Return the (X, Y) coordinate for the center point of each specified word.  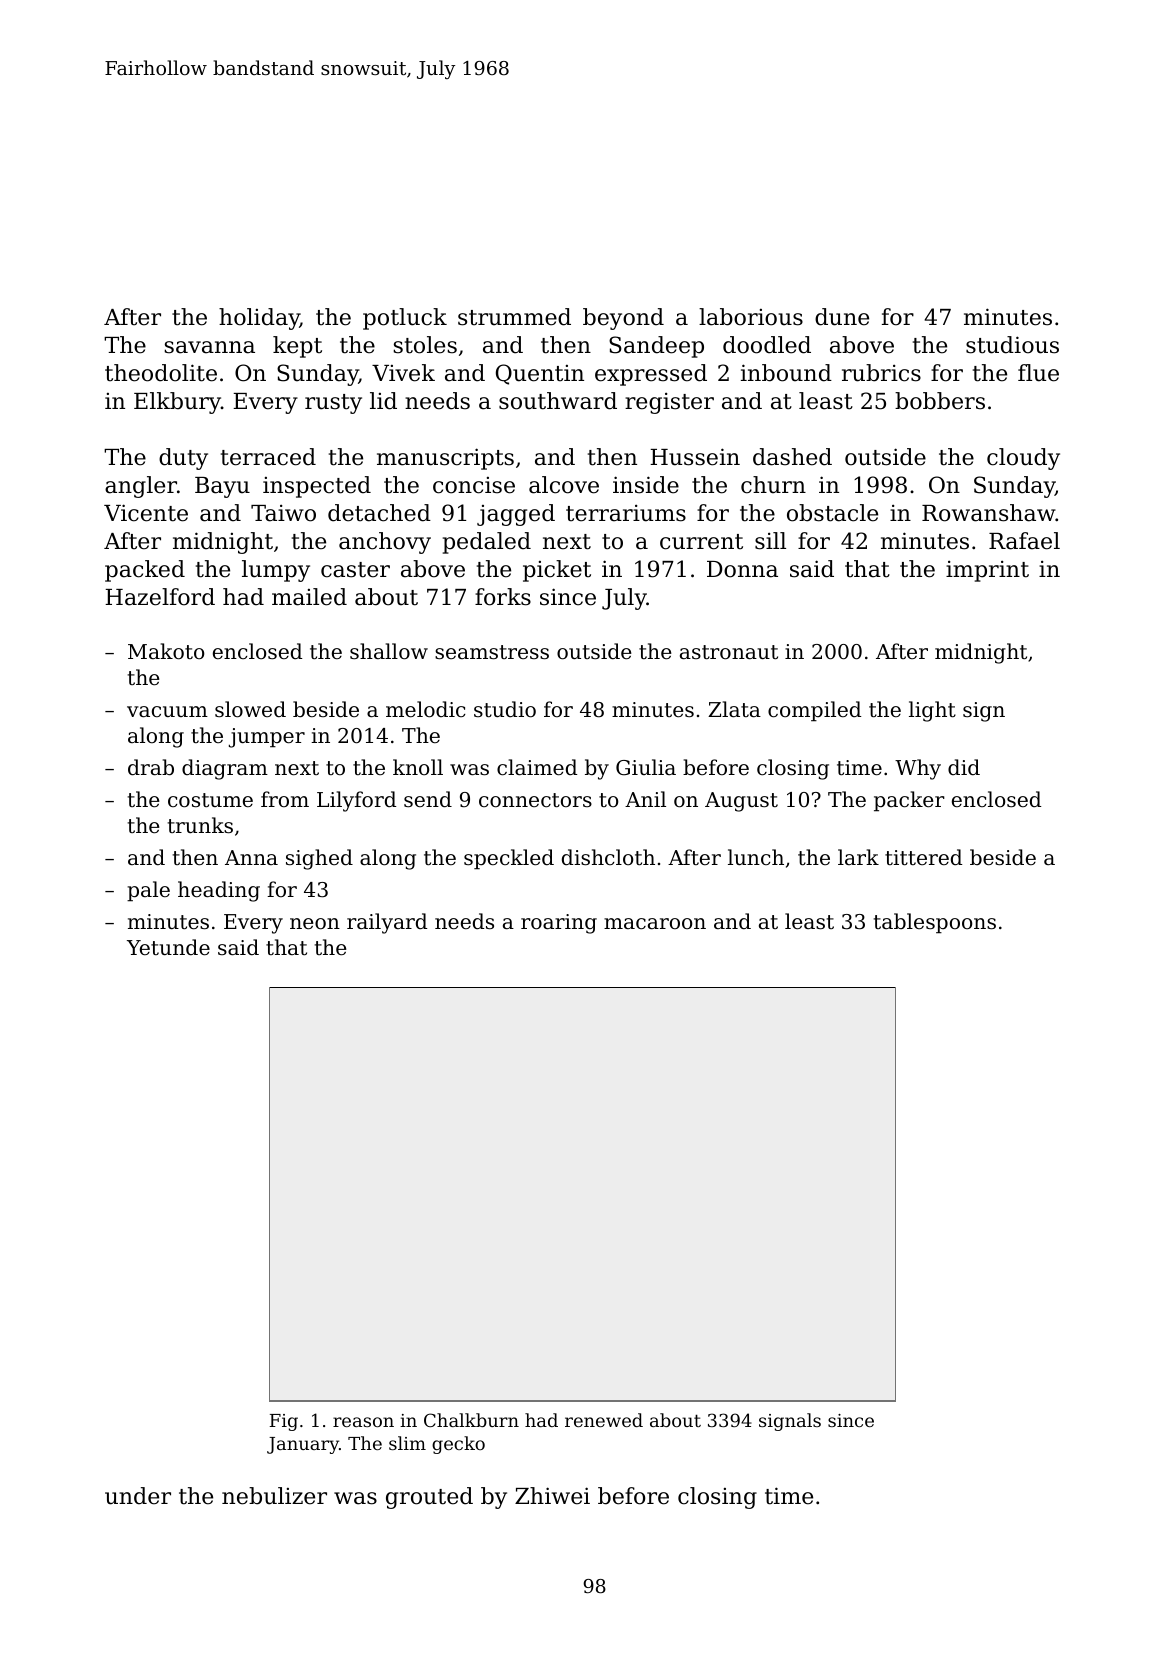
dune (842, 317)
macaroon (655, 924)
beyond (623, 319)
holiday (259, 319)
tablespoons (935, 923)
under (138, 1496)
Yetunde (168, 947)
